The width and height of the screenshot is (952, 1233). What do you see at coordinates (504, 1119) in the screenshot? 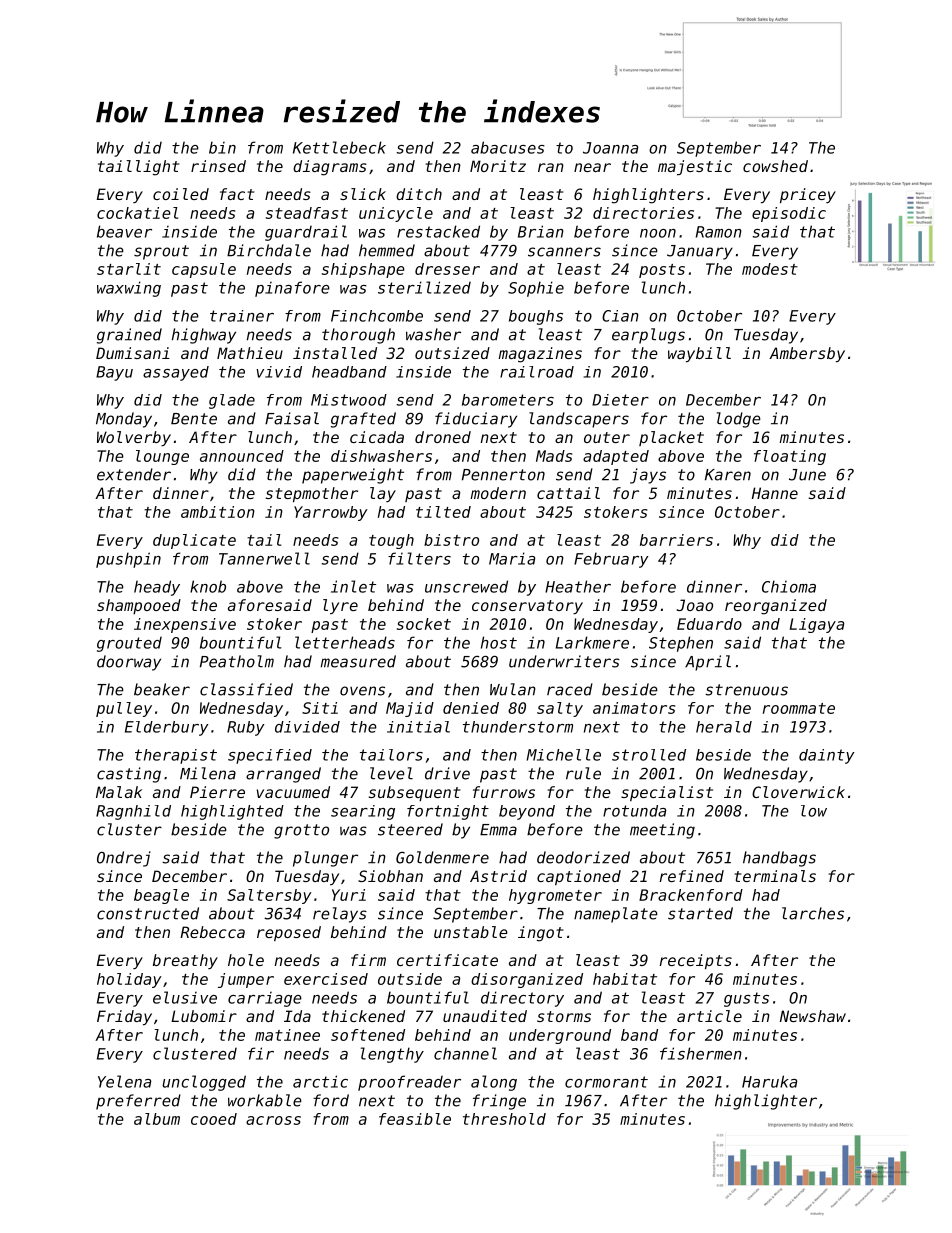
I see `threshold` at bounding box center [504, 1119].
